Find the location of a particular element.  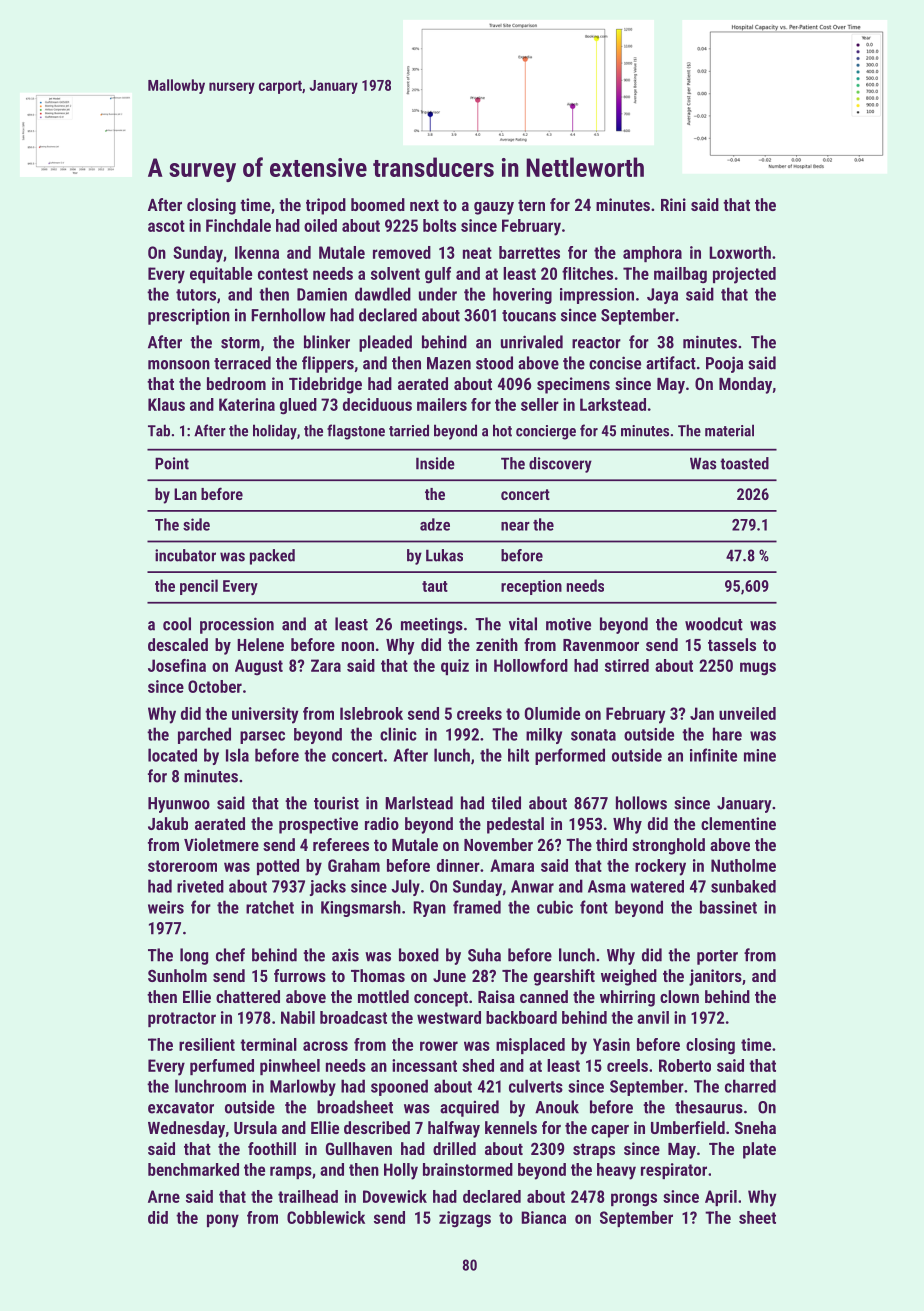

excavator is located at coordinates (181, 1108).
